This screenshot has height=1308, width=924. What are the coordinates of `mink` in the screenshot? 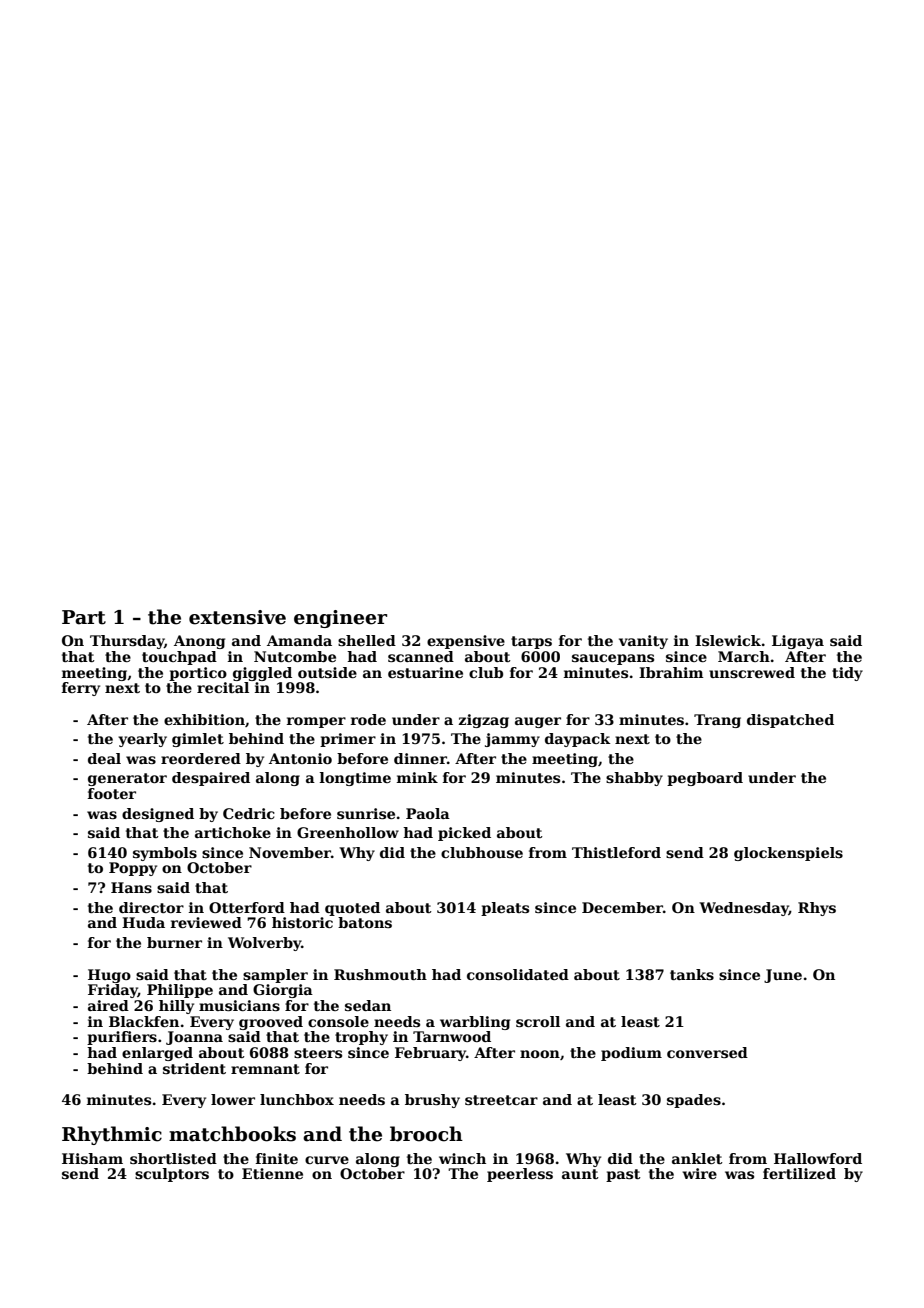 It's located at (417, 777).
